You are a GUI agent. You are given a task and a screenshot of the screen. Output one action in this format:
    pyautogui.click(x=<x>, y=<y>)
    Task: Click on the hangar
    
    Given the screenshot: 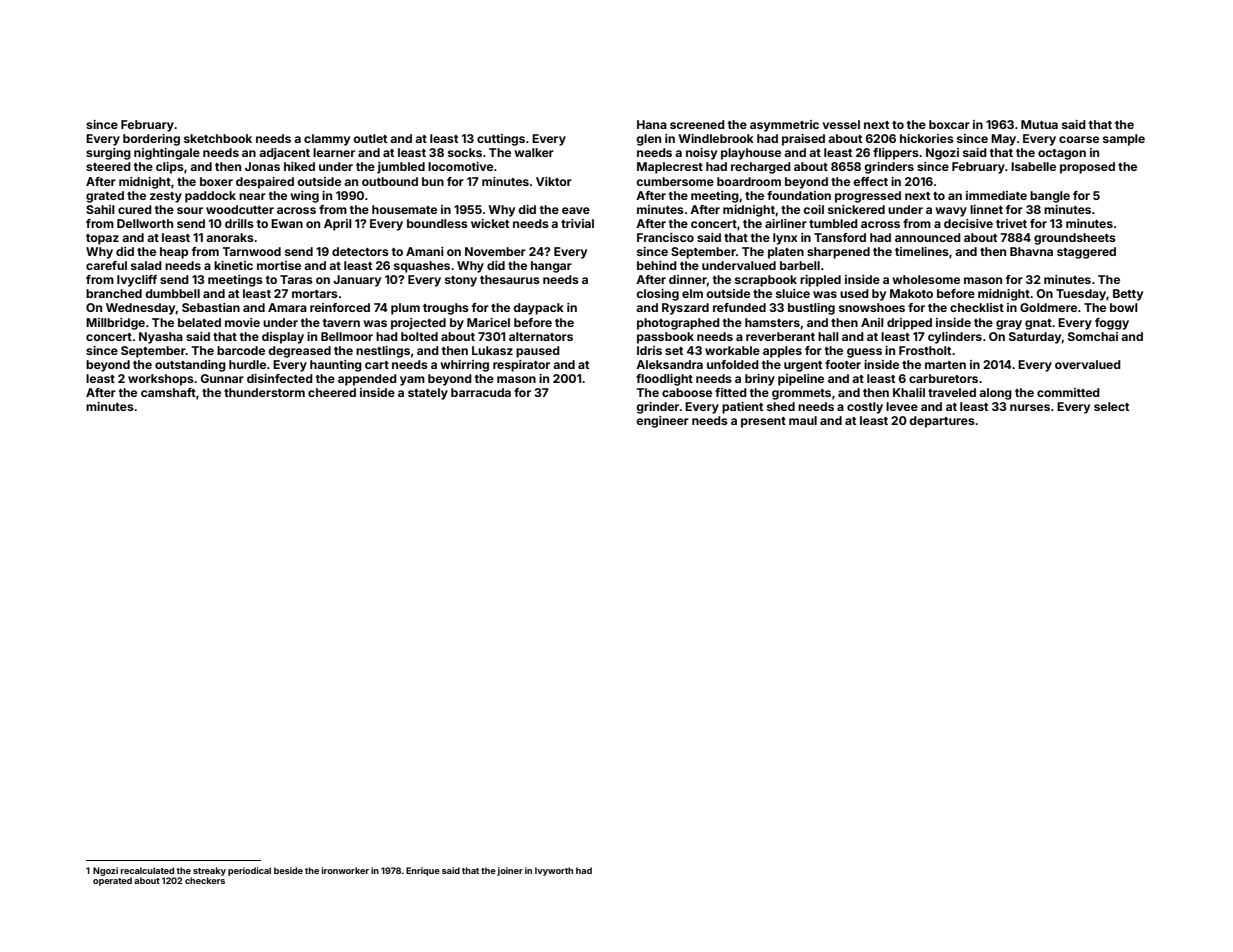 What is the action you would take?
    pyautogui.click(x=551, y=267)
